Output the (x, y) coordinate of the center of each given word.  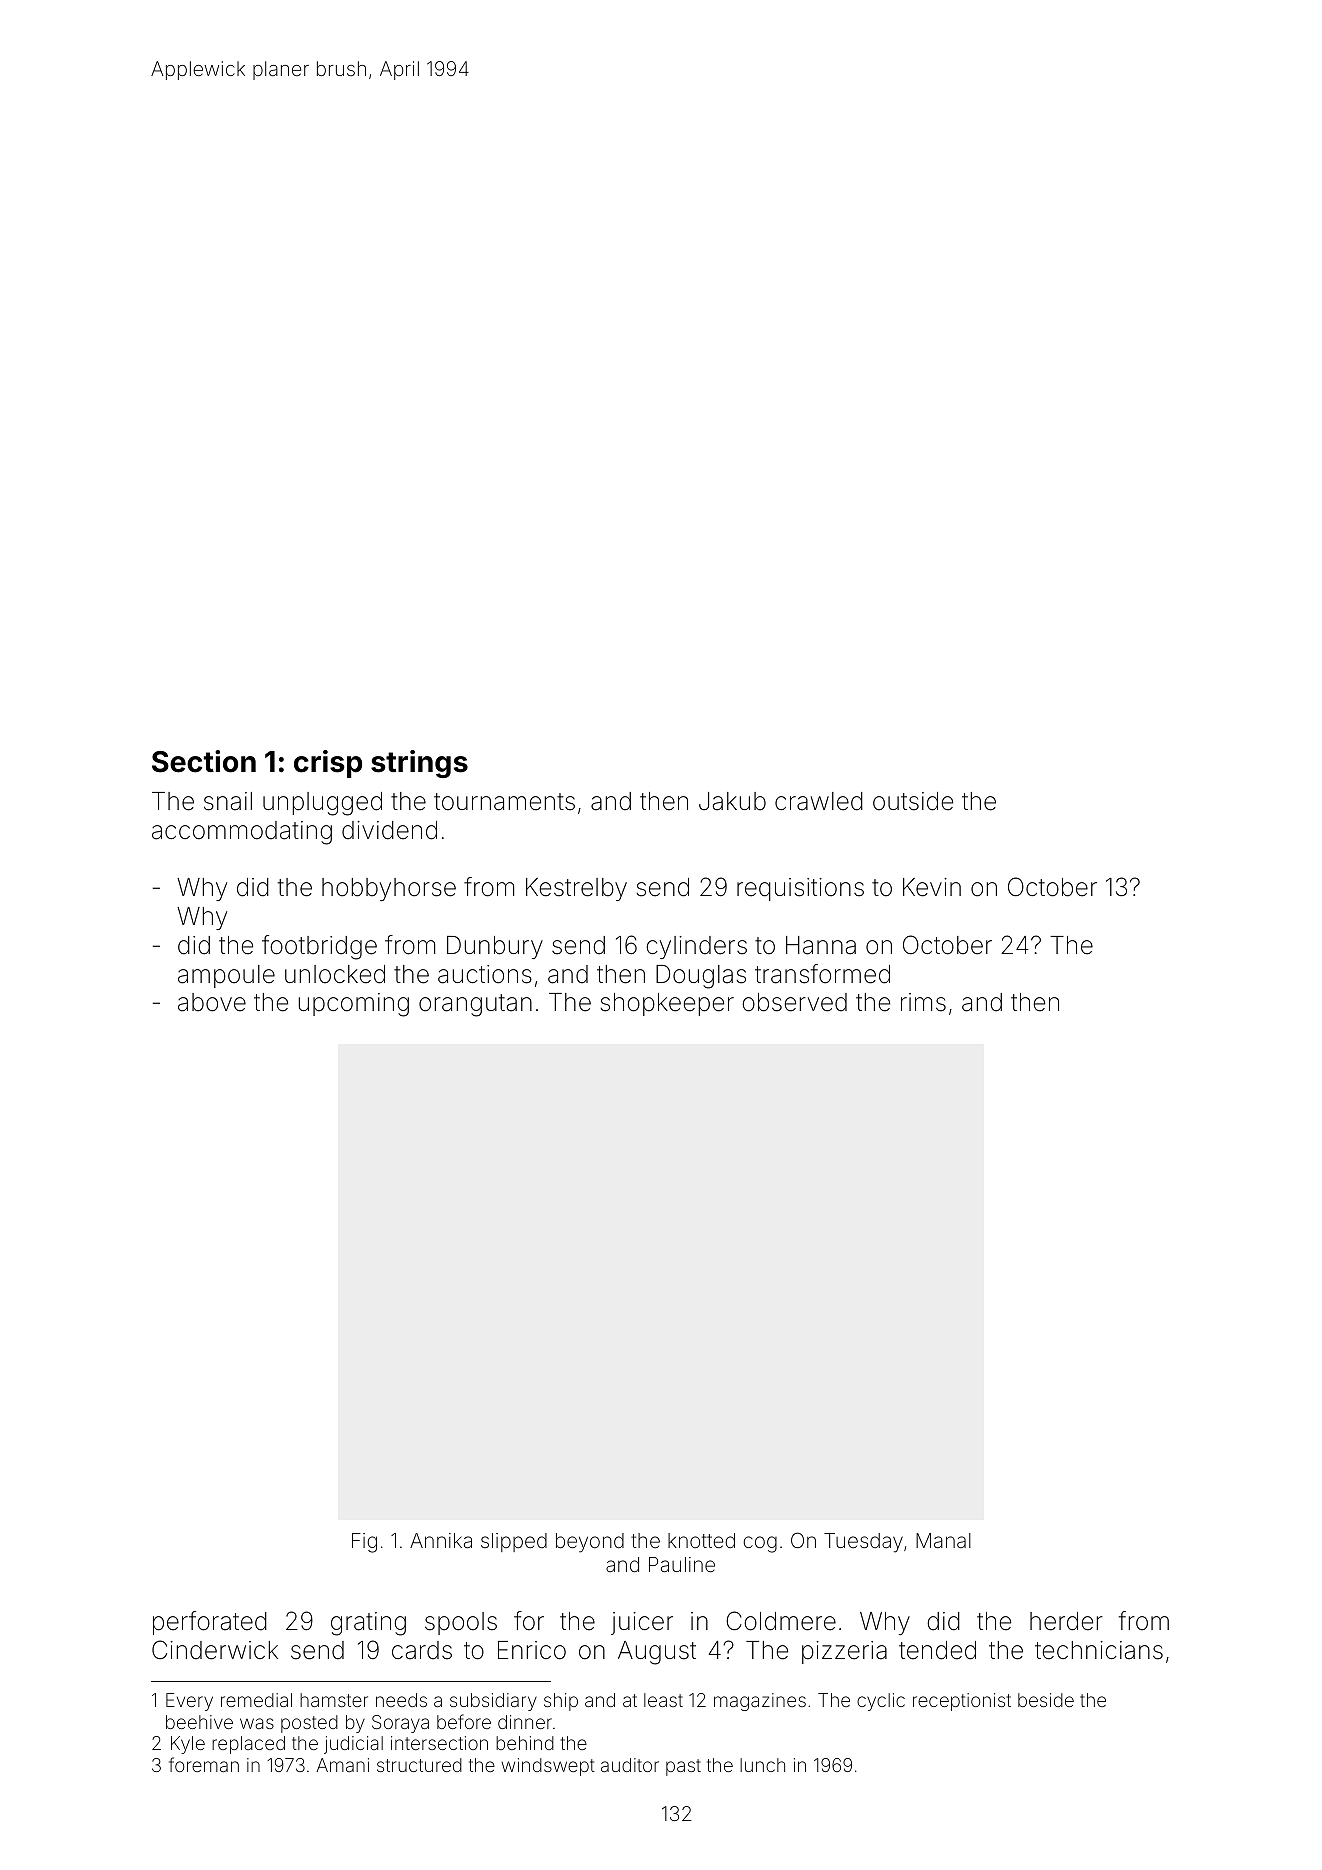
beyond (590, 1543)
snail (228, 801)
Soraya (400, 1724)
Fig (364, 1543)
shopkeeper (667, 1004)
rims (923, 1002)
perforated (210, 1623)
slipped (514, 1542)
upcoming (354, 1005)
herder (1066, 1621)
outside (913, 801)
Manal (943, 1540)
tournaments (504, 802)
